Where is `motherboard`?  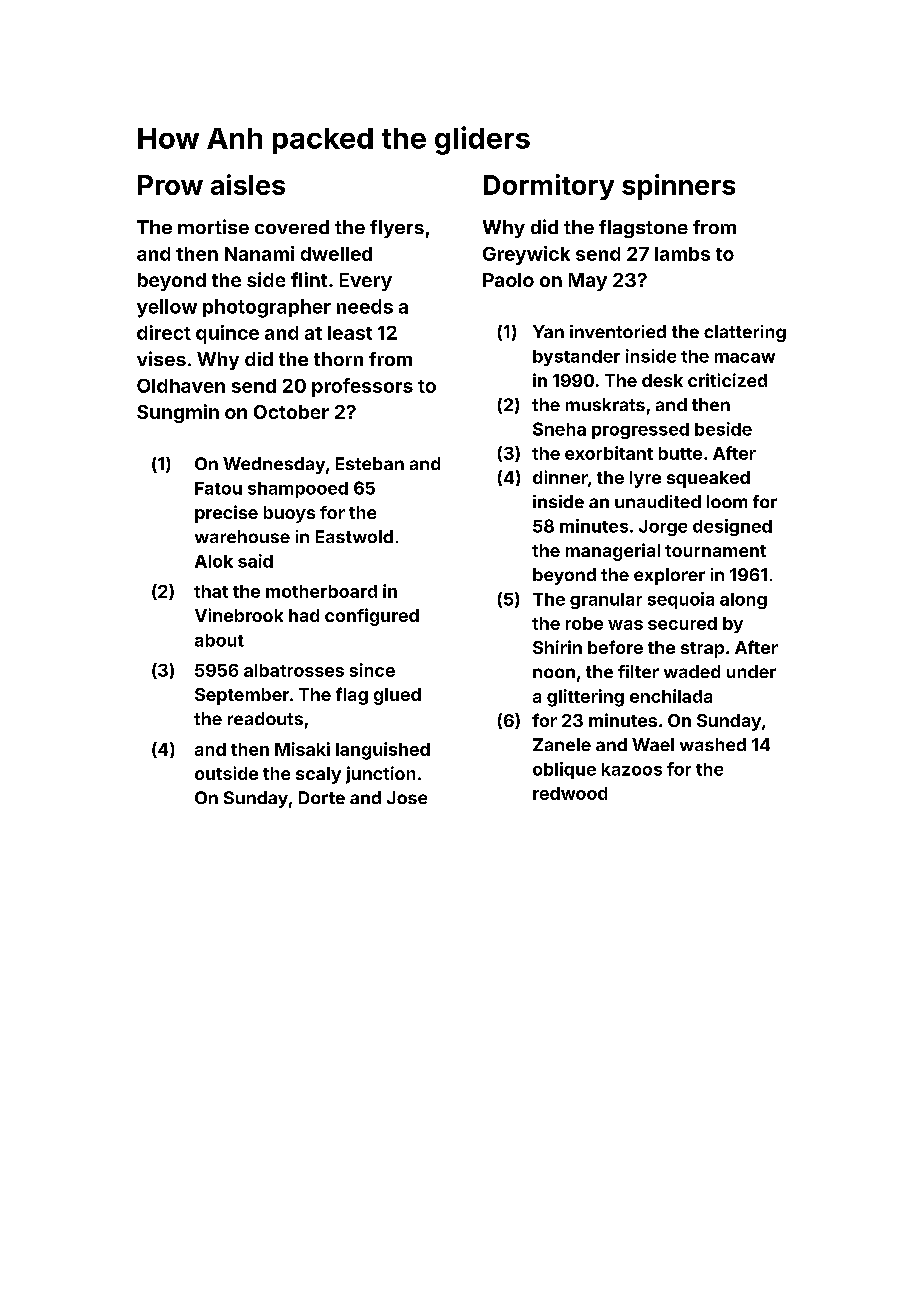 motherboard is located at coordinates (321, 591).
